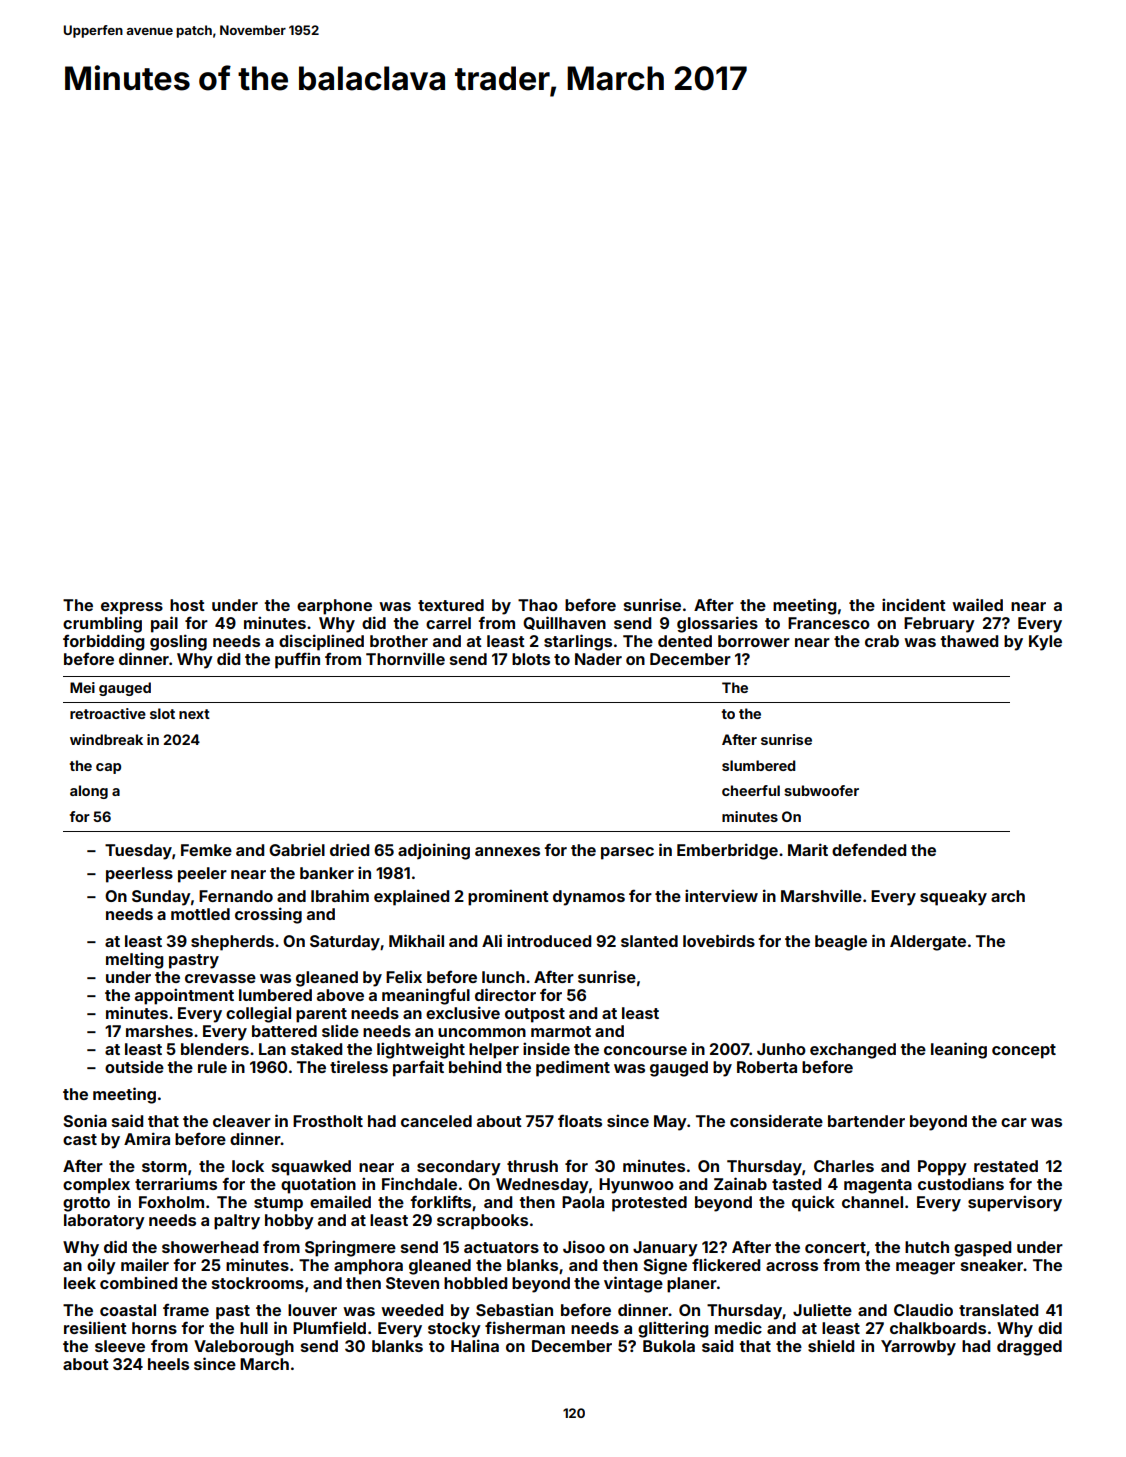 Image resolution: width=1126 pixels, height=1457 pixels. Describe the element at coordinates (132, 608) in the screenshot. I see `express` at that location.
